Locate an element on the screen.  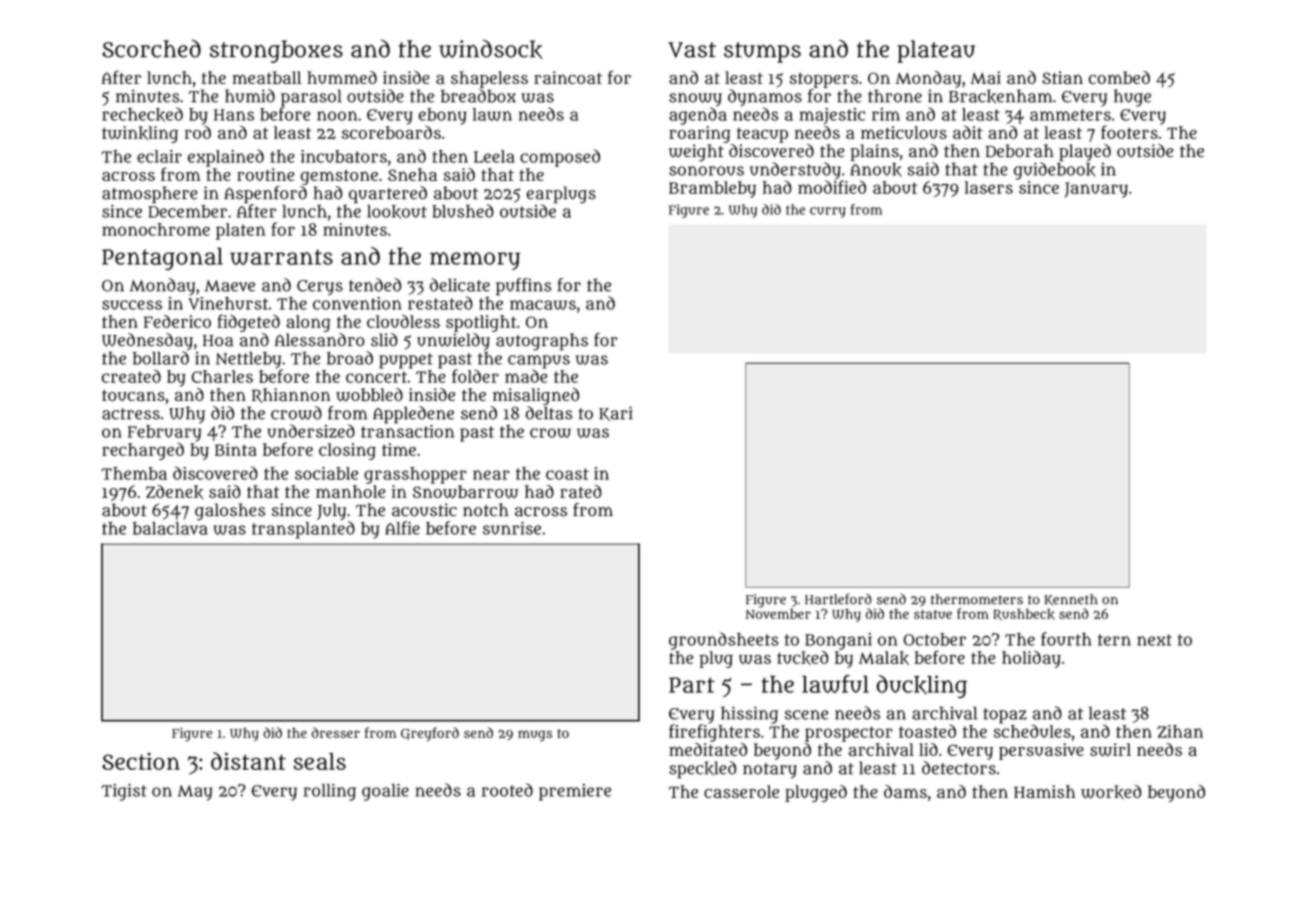
dresser is located at coordinates (336, 732).
